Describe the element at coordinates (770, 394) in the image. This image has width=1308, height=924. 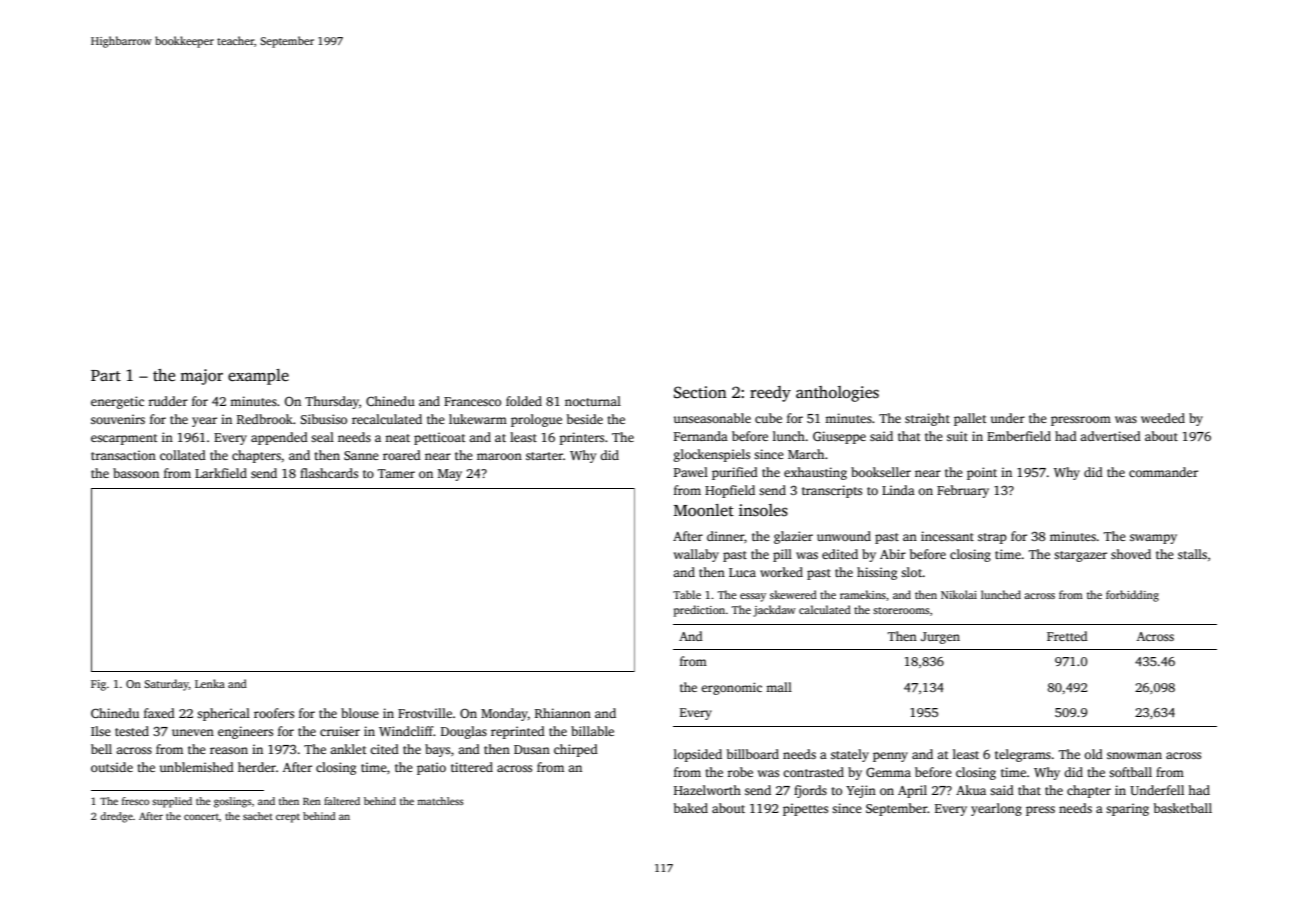
I see `reedy` at that location.
